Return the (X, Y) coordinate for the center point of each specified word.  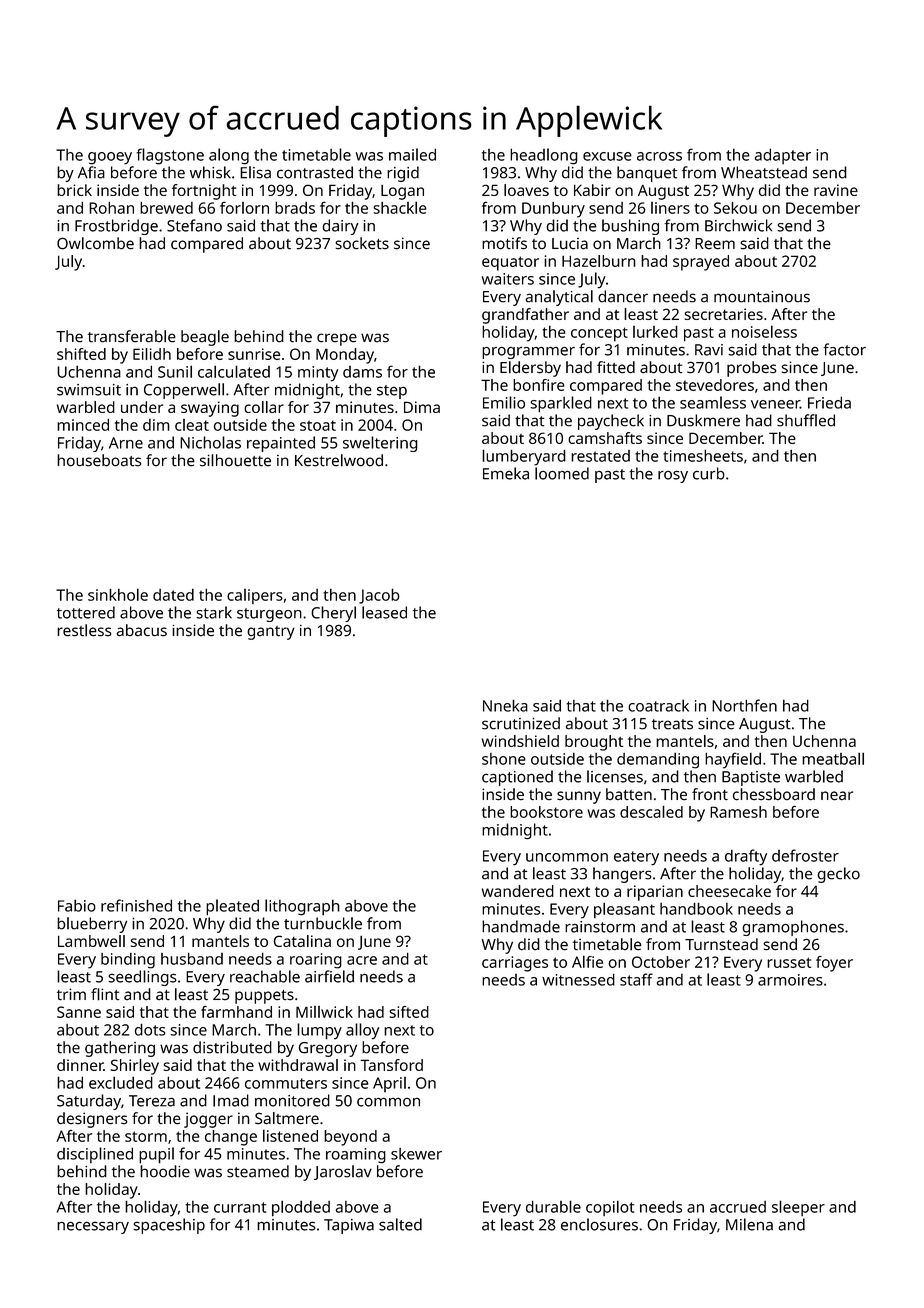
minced (83, 424)
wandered (518, 891)
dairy (340, 227)
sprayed (701, 263)
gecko (839, 875)
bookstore (546, 812)
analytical (559, 298)
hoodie (165, 1171)
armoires (790, 980)
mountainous (762, 297)
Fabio (77, 905)
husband (192, 958)
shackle (400, 207)
